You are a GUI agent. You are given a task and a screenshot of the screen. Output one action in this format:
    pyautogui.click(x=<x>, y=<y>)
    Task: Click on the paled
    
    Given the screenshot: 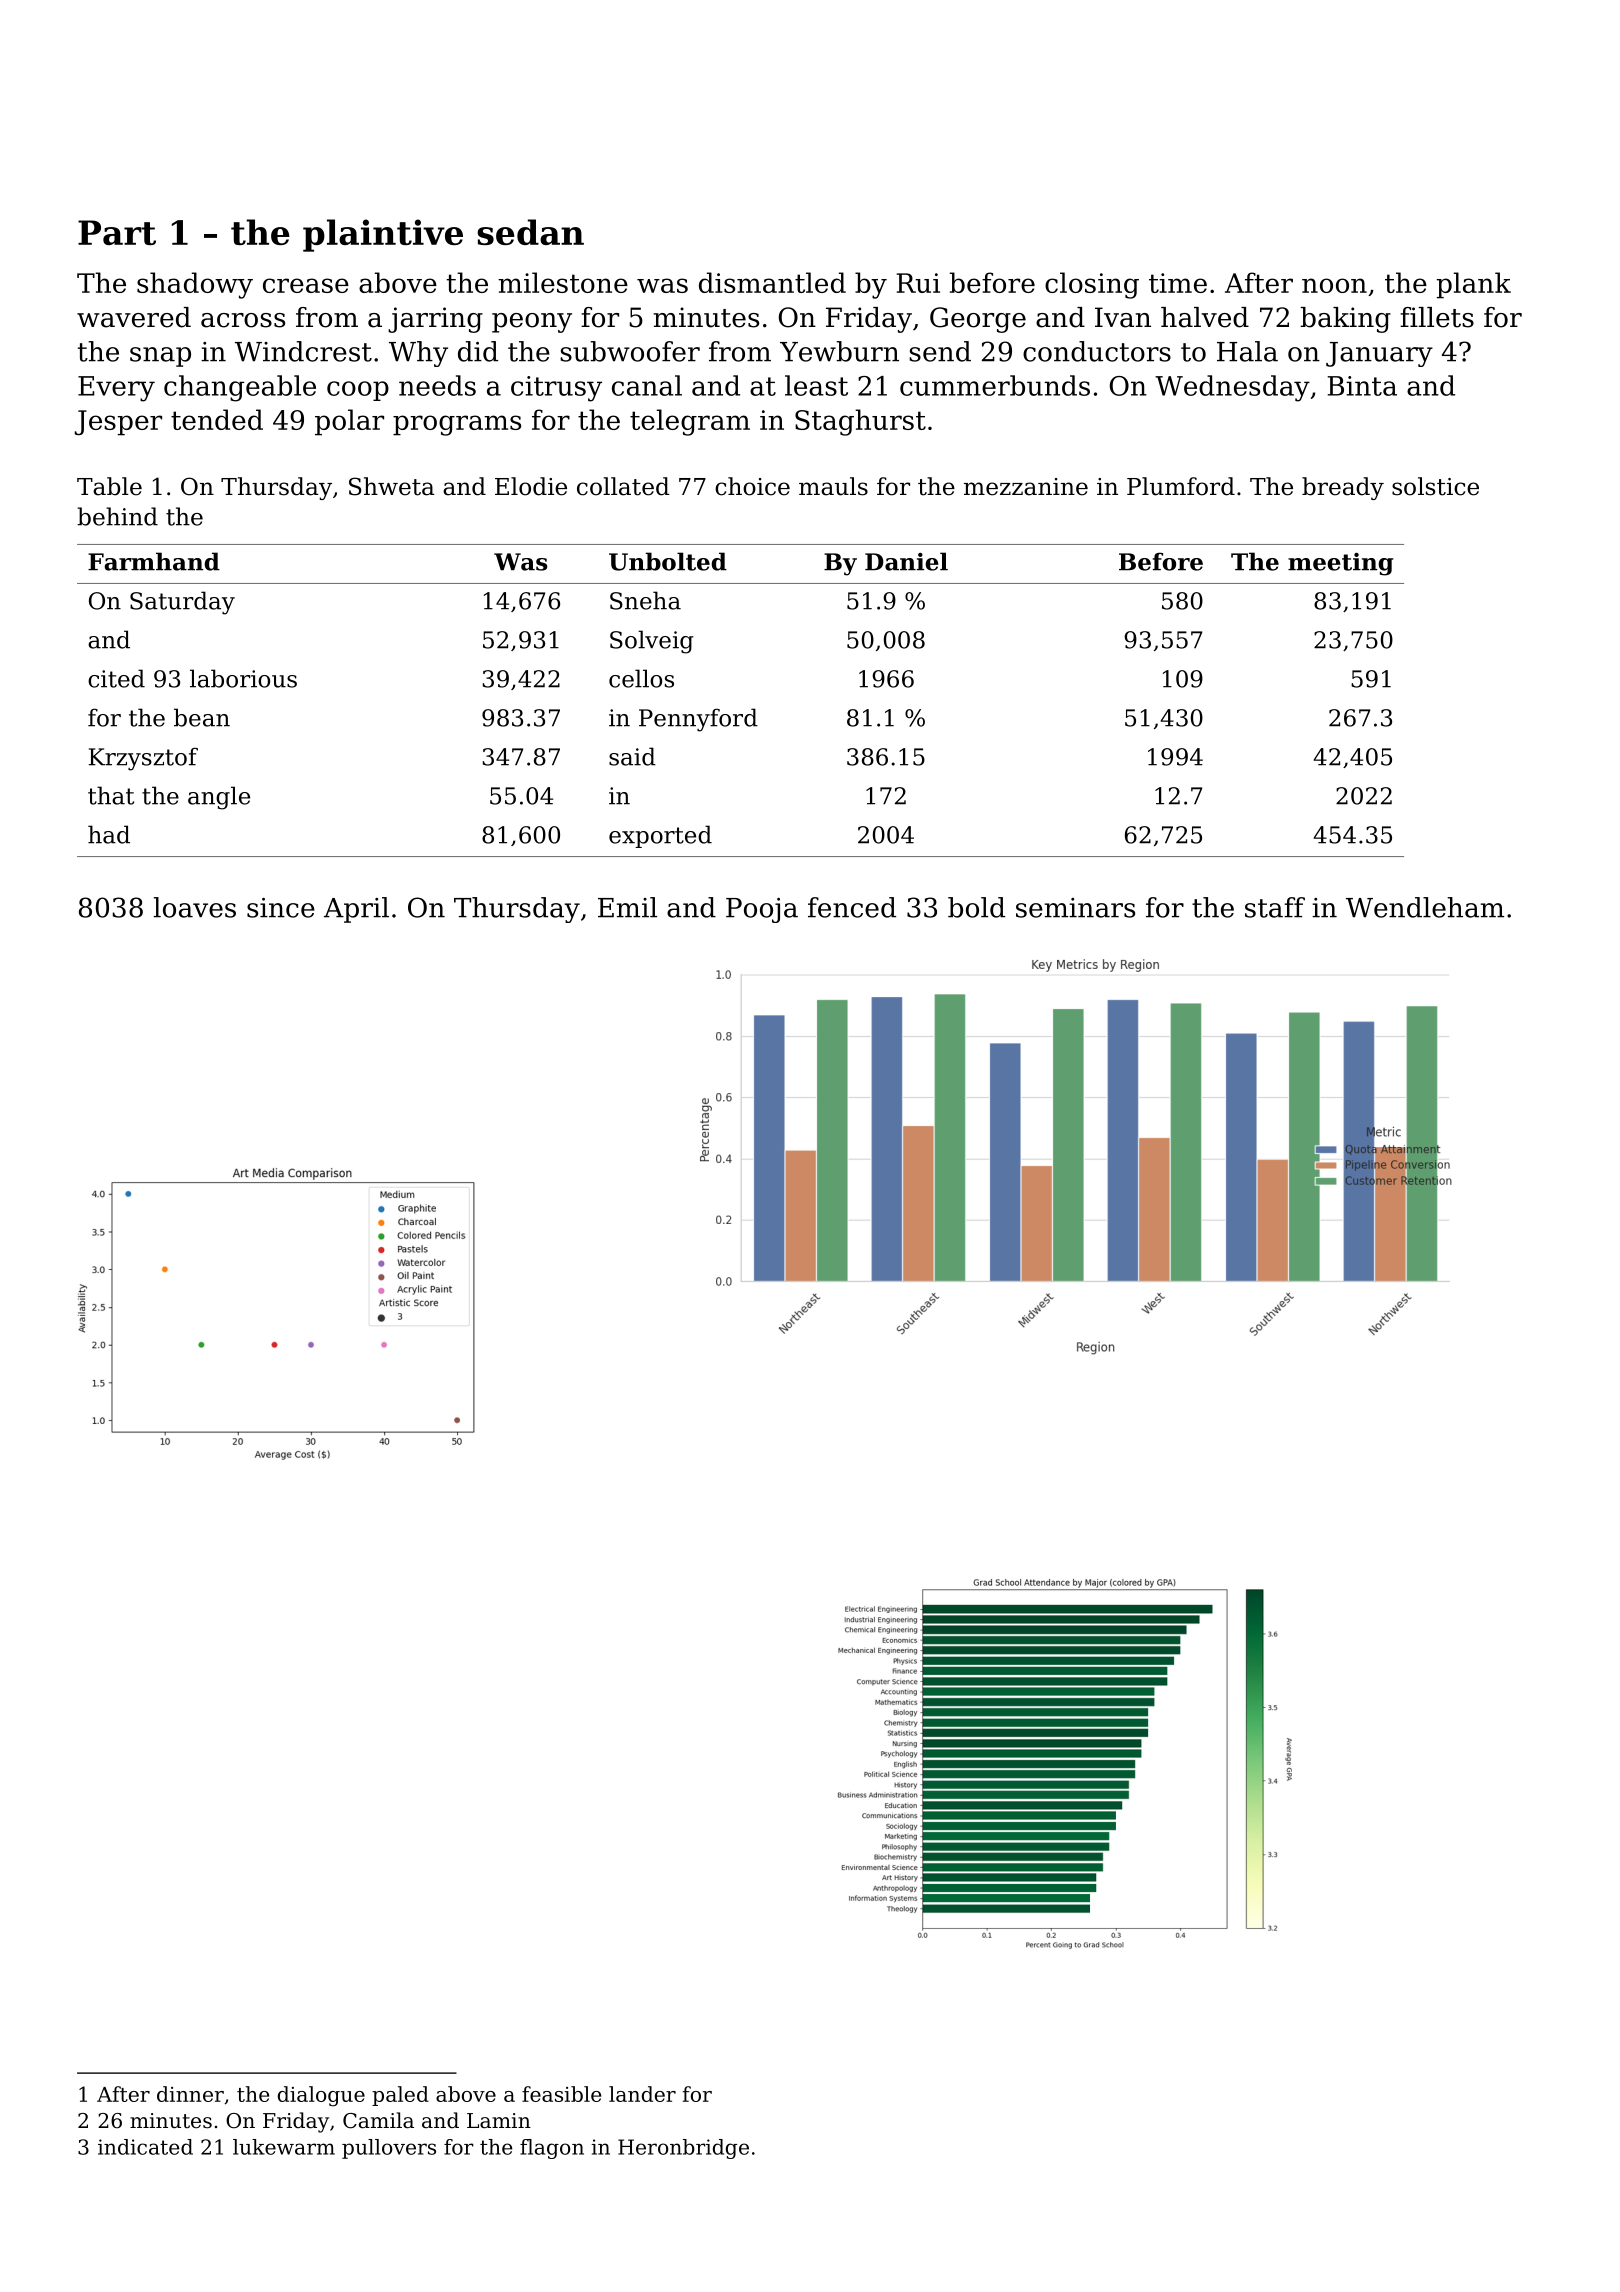 What is the action you would take?
    pyautogui.click(x=400, y=2096)
